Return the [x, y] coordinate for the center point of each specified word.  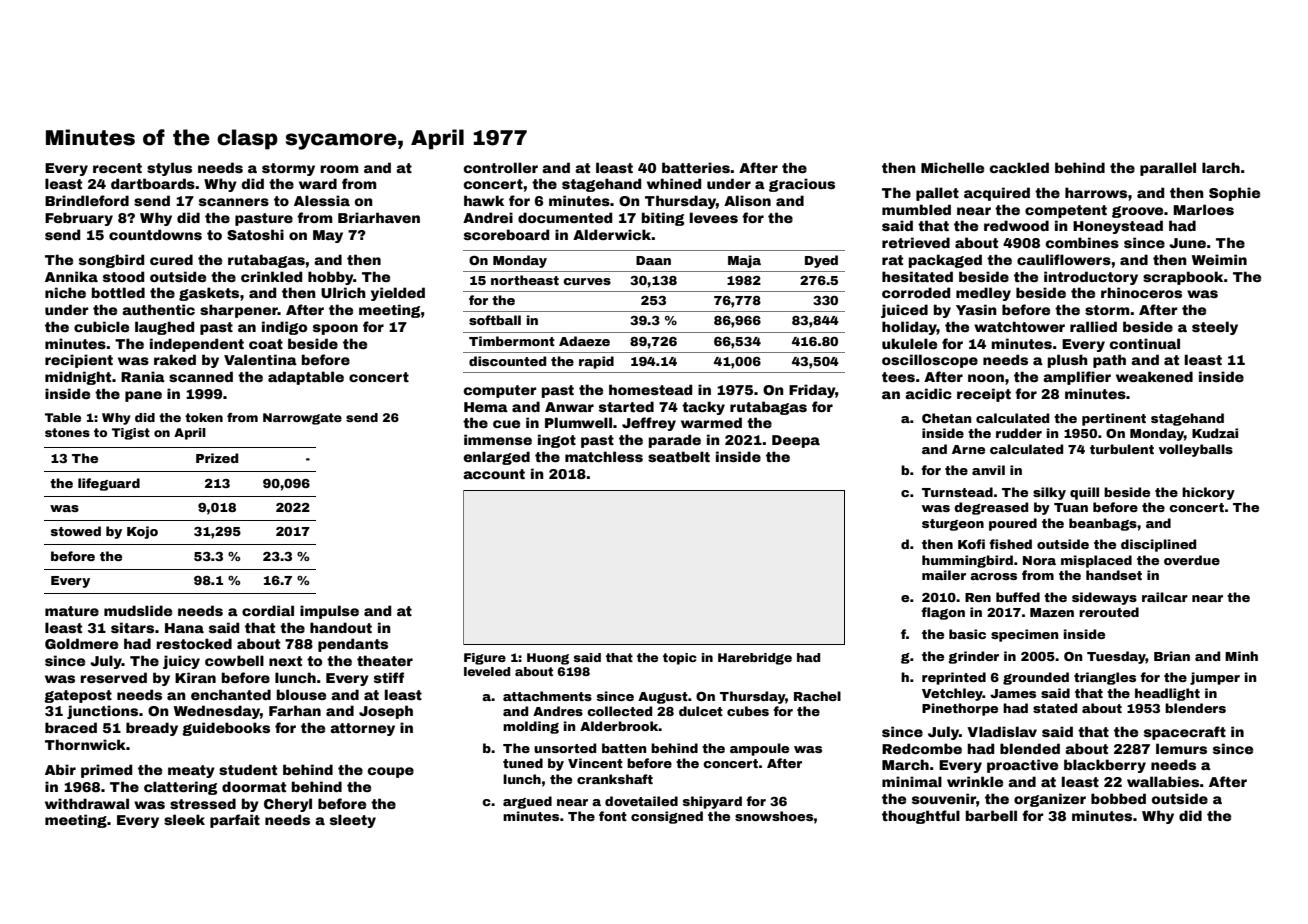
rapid [596, 362]
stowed [76, 531]
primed [106, 771]
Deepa [796, 441]
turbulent [1122, 449]
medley [983, 294]
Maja [744, 261]
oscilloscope [930, 361]
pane [143, 396]
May [328, 236]
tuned [523, 763]
